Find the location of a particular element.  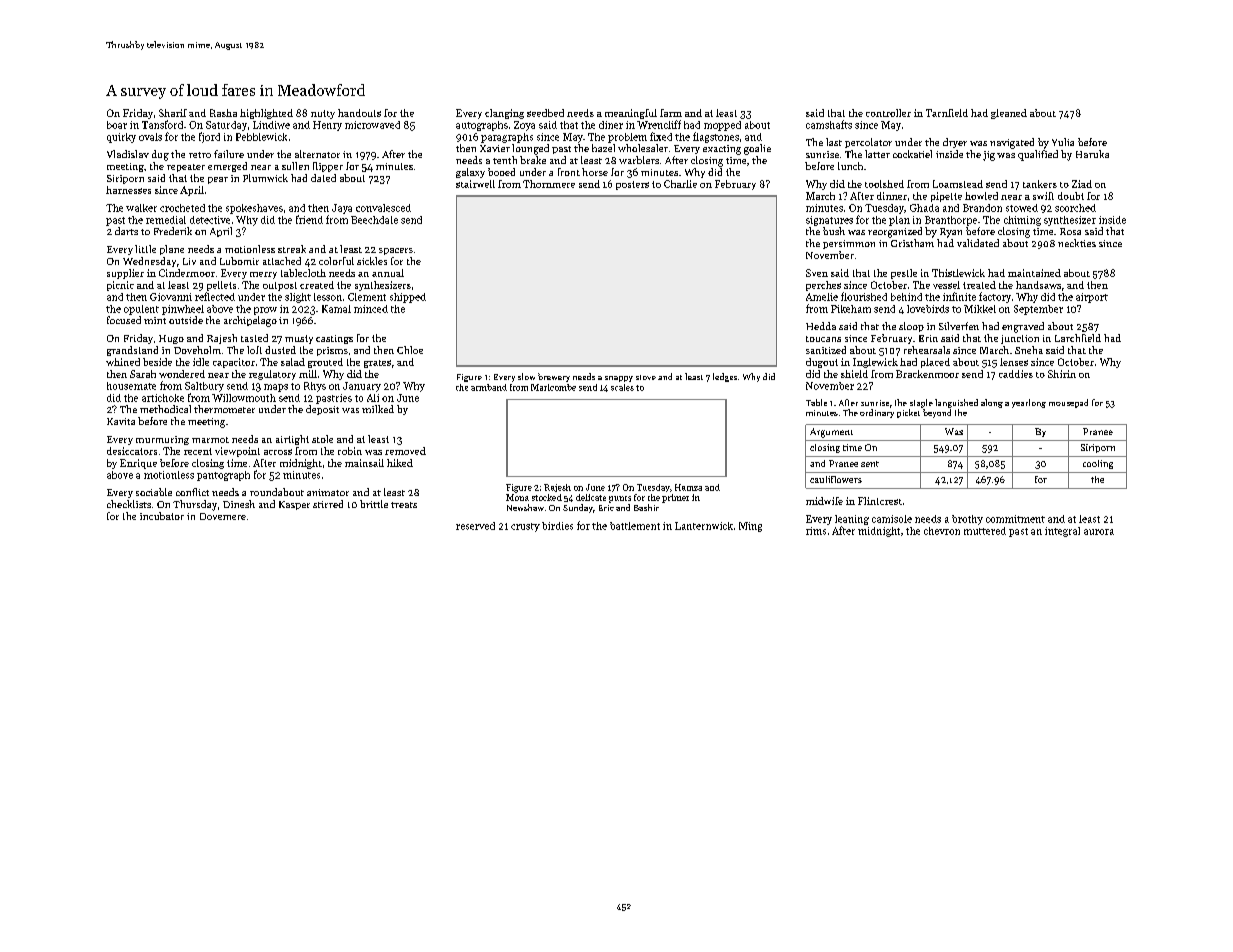

spokeshaves is located at coordinates (254, 209).
